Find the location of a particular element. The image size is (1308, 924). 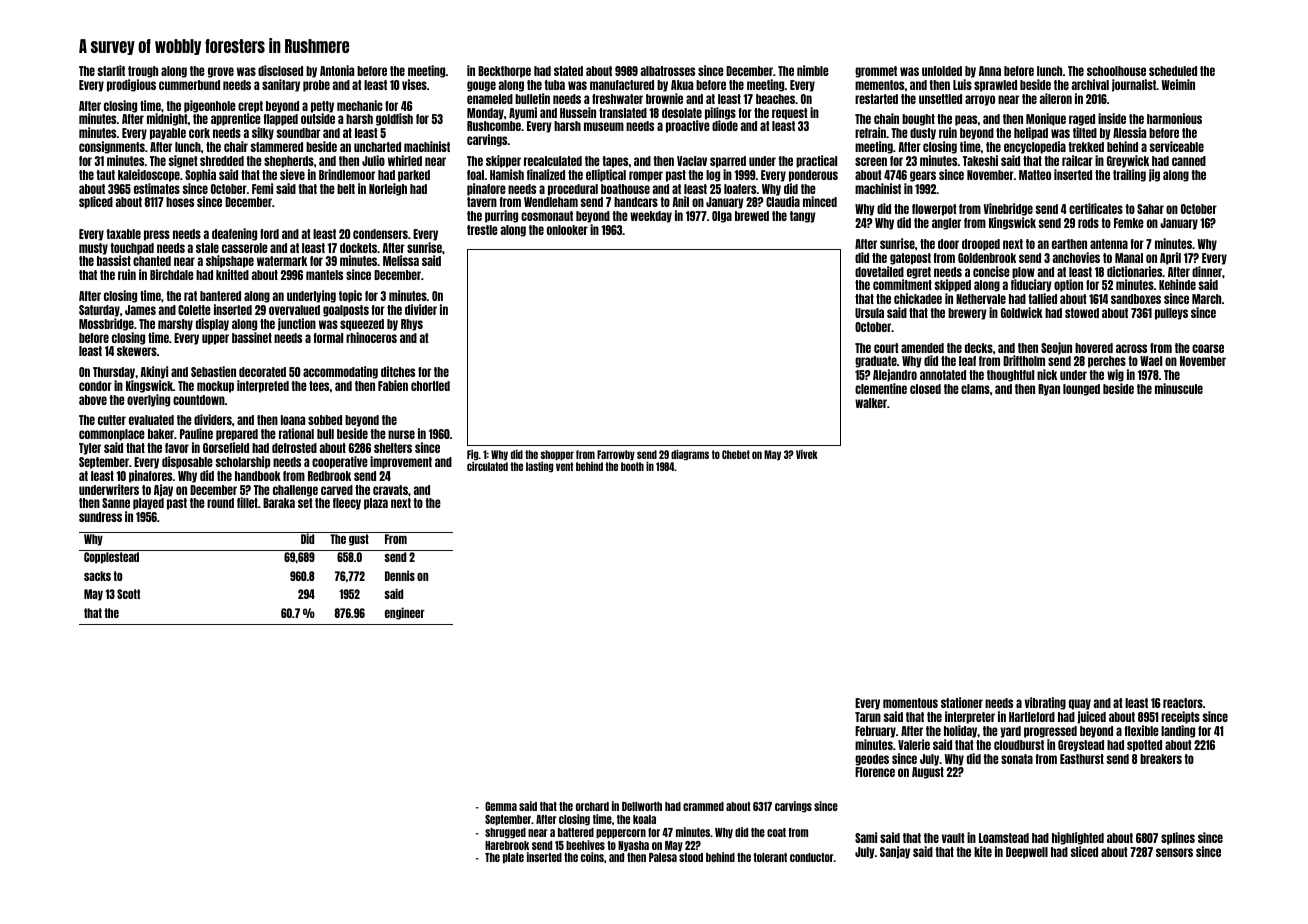

engineer is located at coordinates (405, 613).
